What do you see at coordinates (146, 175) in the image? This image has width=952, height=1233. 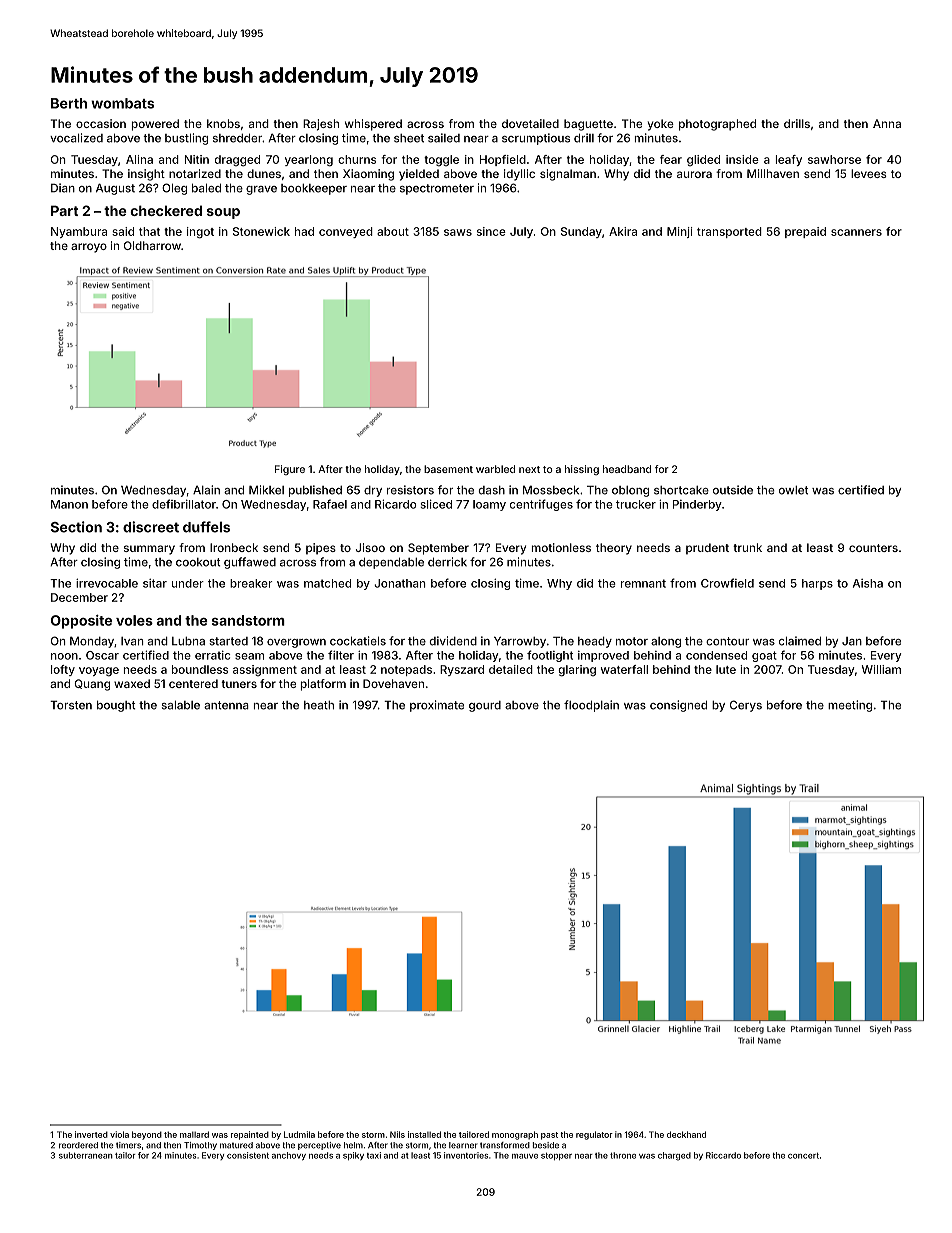 I see `insight` at bounding box center [146, 175].
